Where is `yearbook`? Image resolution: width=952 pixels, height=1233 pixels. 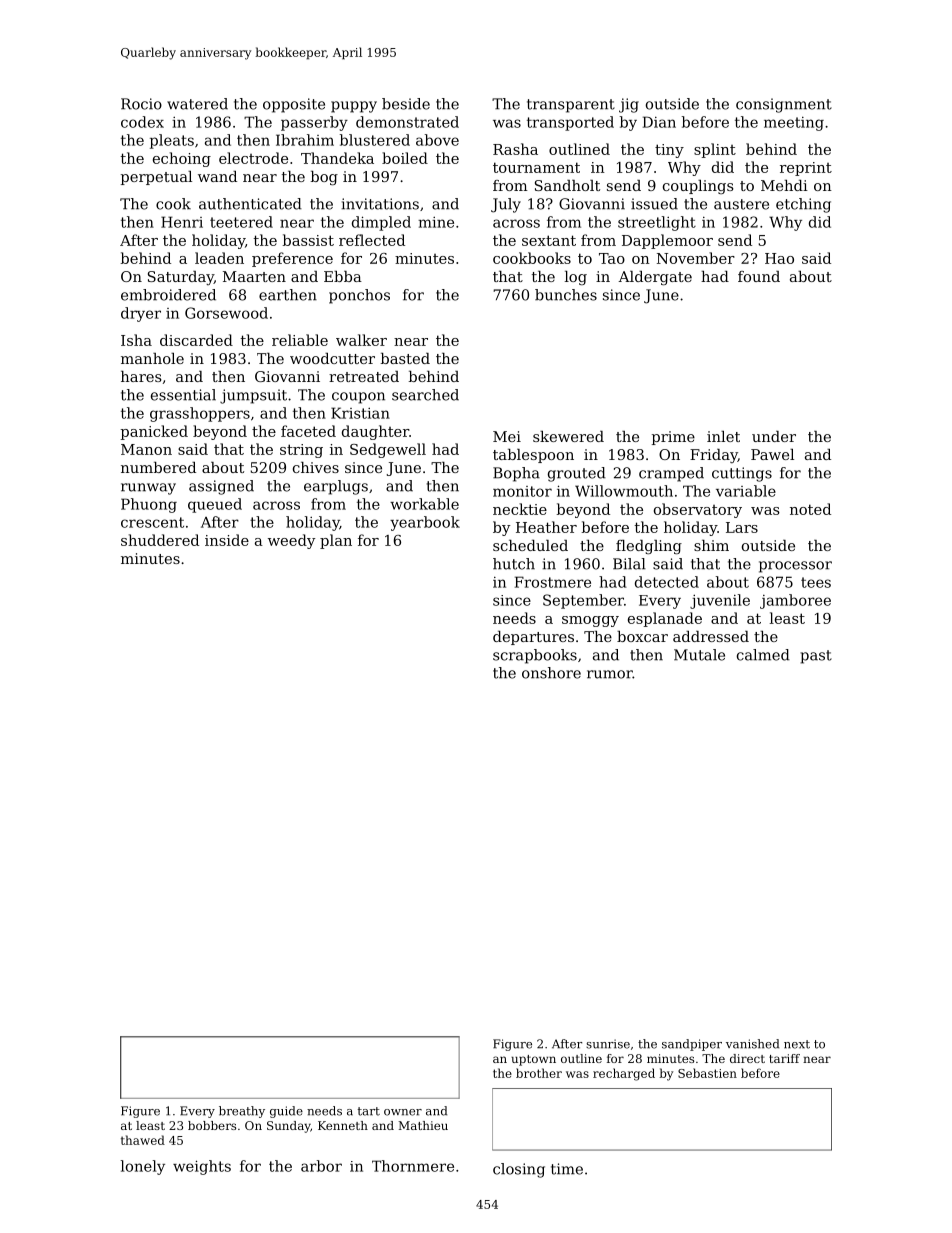
yearbook is located at coordinates (425, 523).
